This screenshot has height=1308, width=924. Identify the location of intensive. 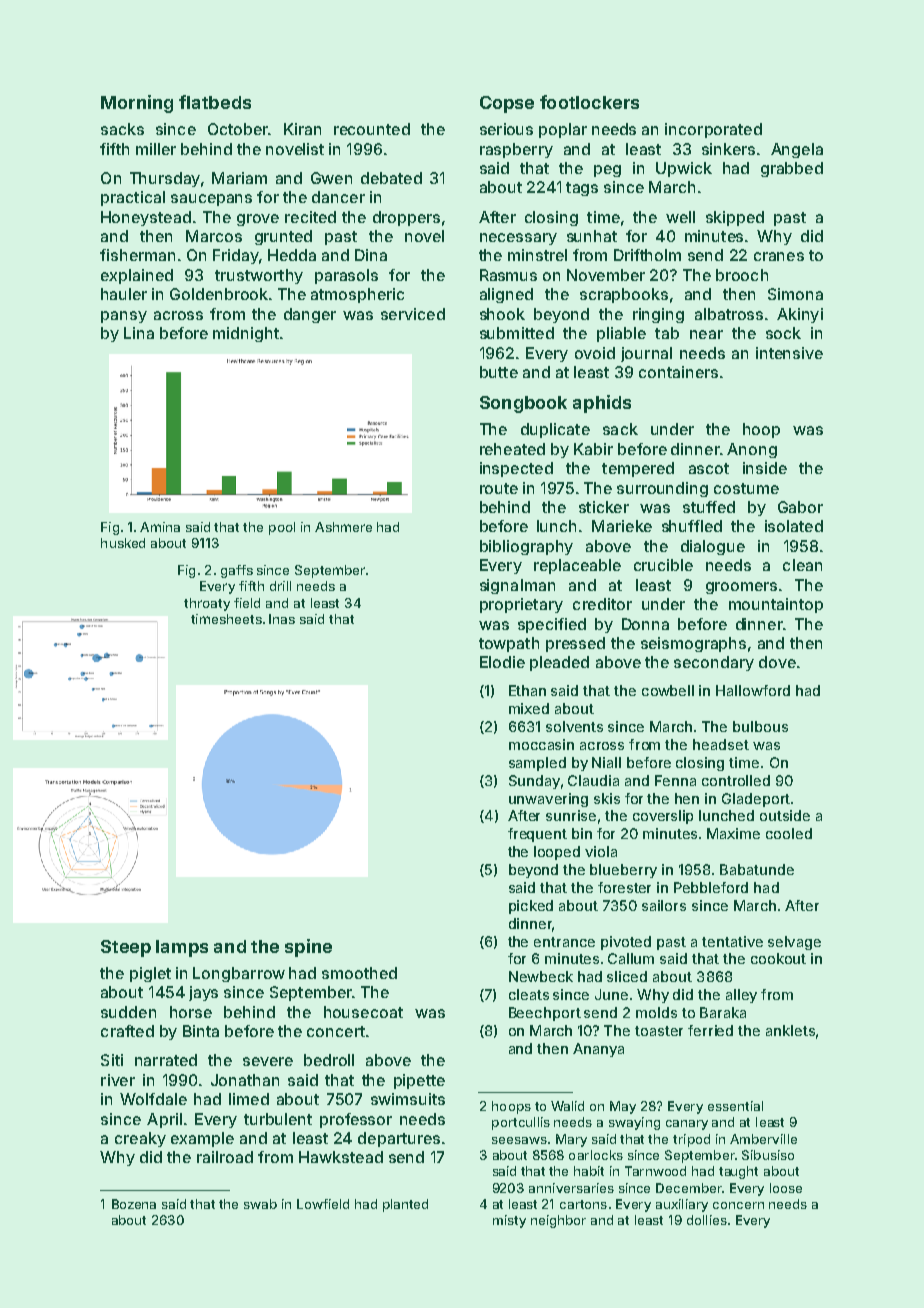
(789, 353).
